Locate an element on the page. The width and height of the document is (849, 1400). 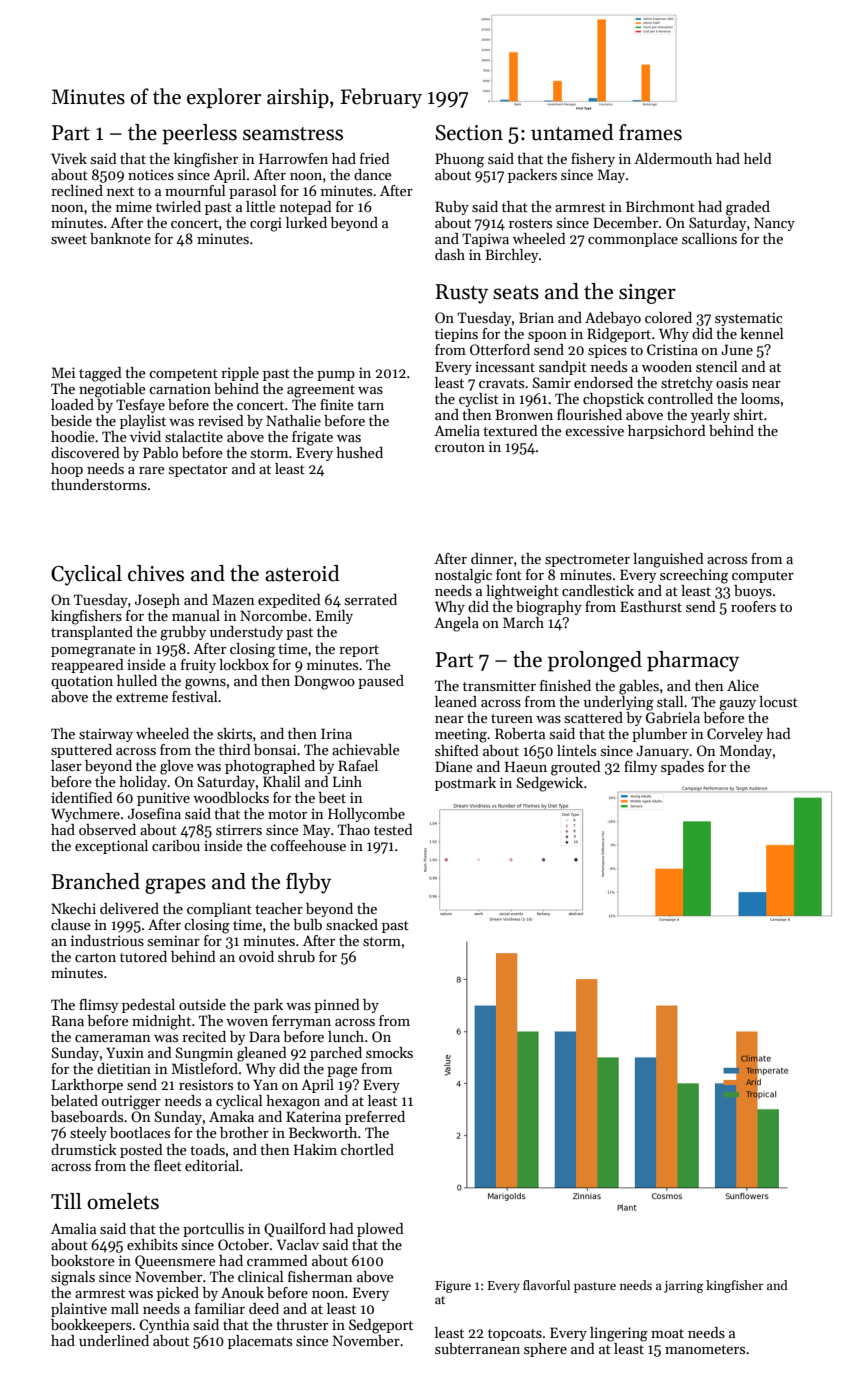
reclined is located at coordinates (77, 190).
